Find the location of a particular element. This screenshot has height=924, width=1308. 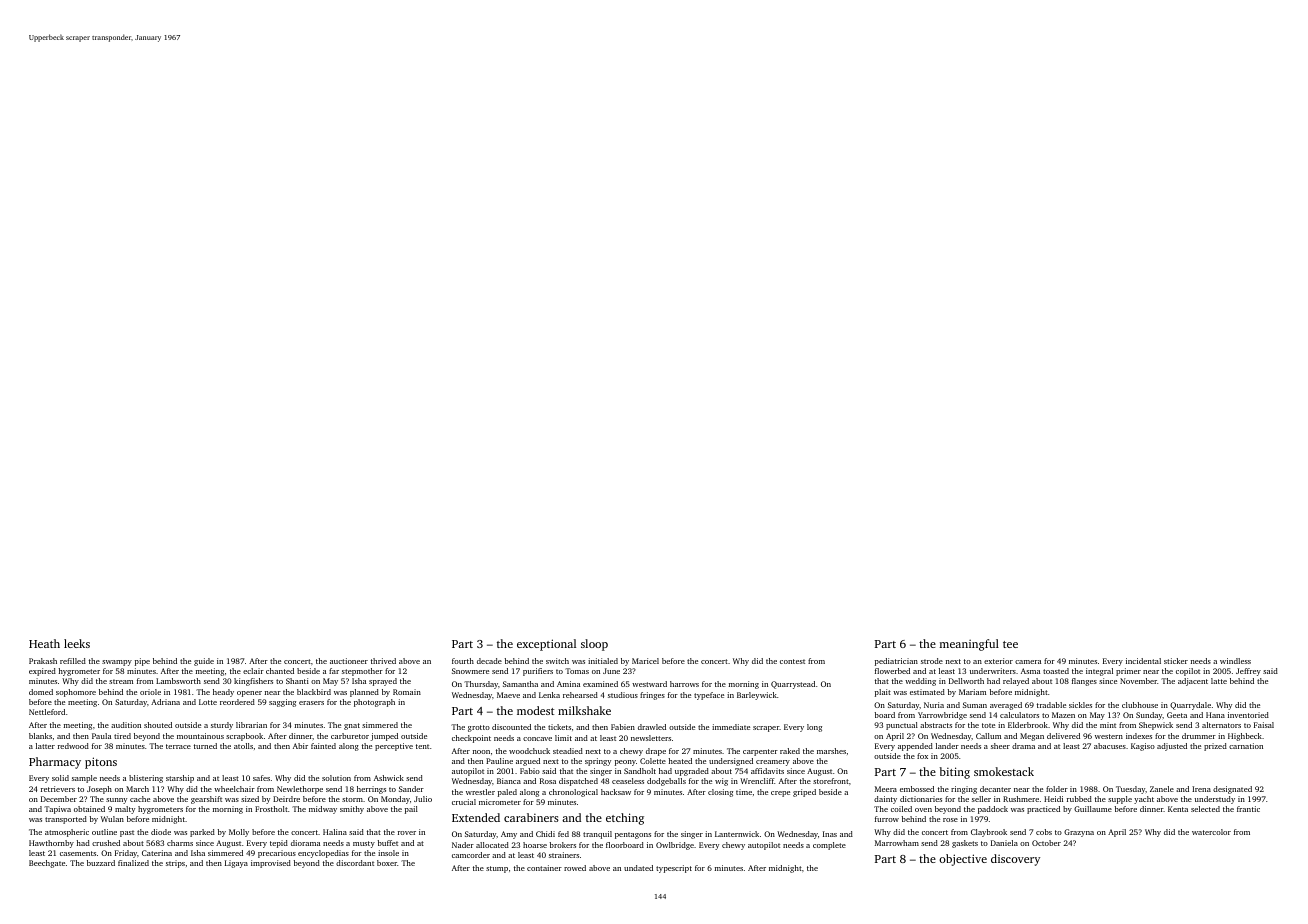

exceptional is located at coordinates (546, 645).
